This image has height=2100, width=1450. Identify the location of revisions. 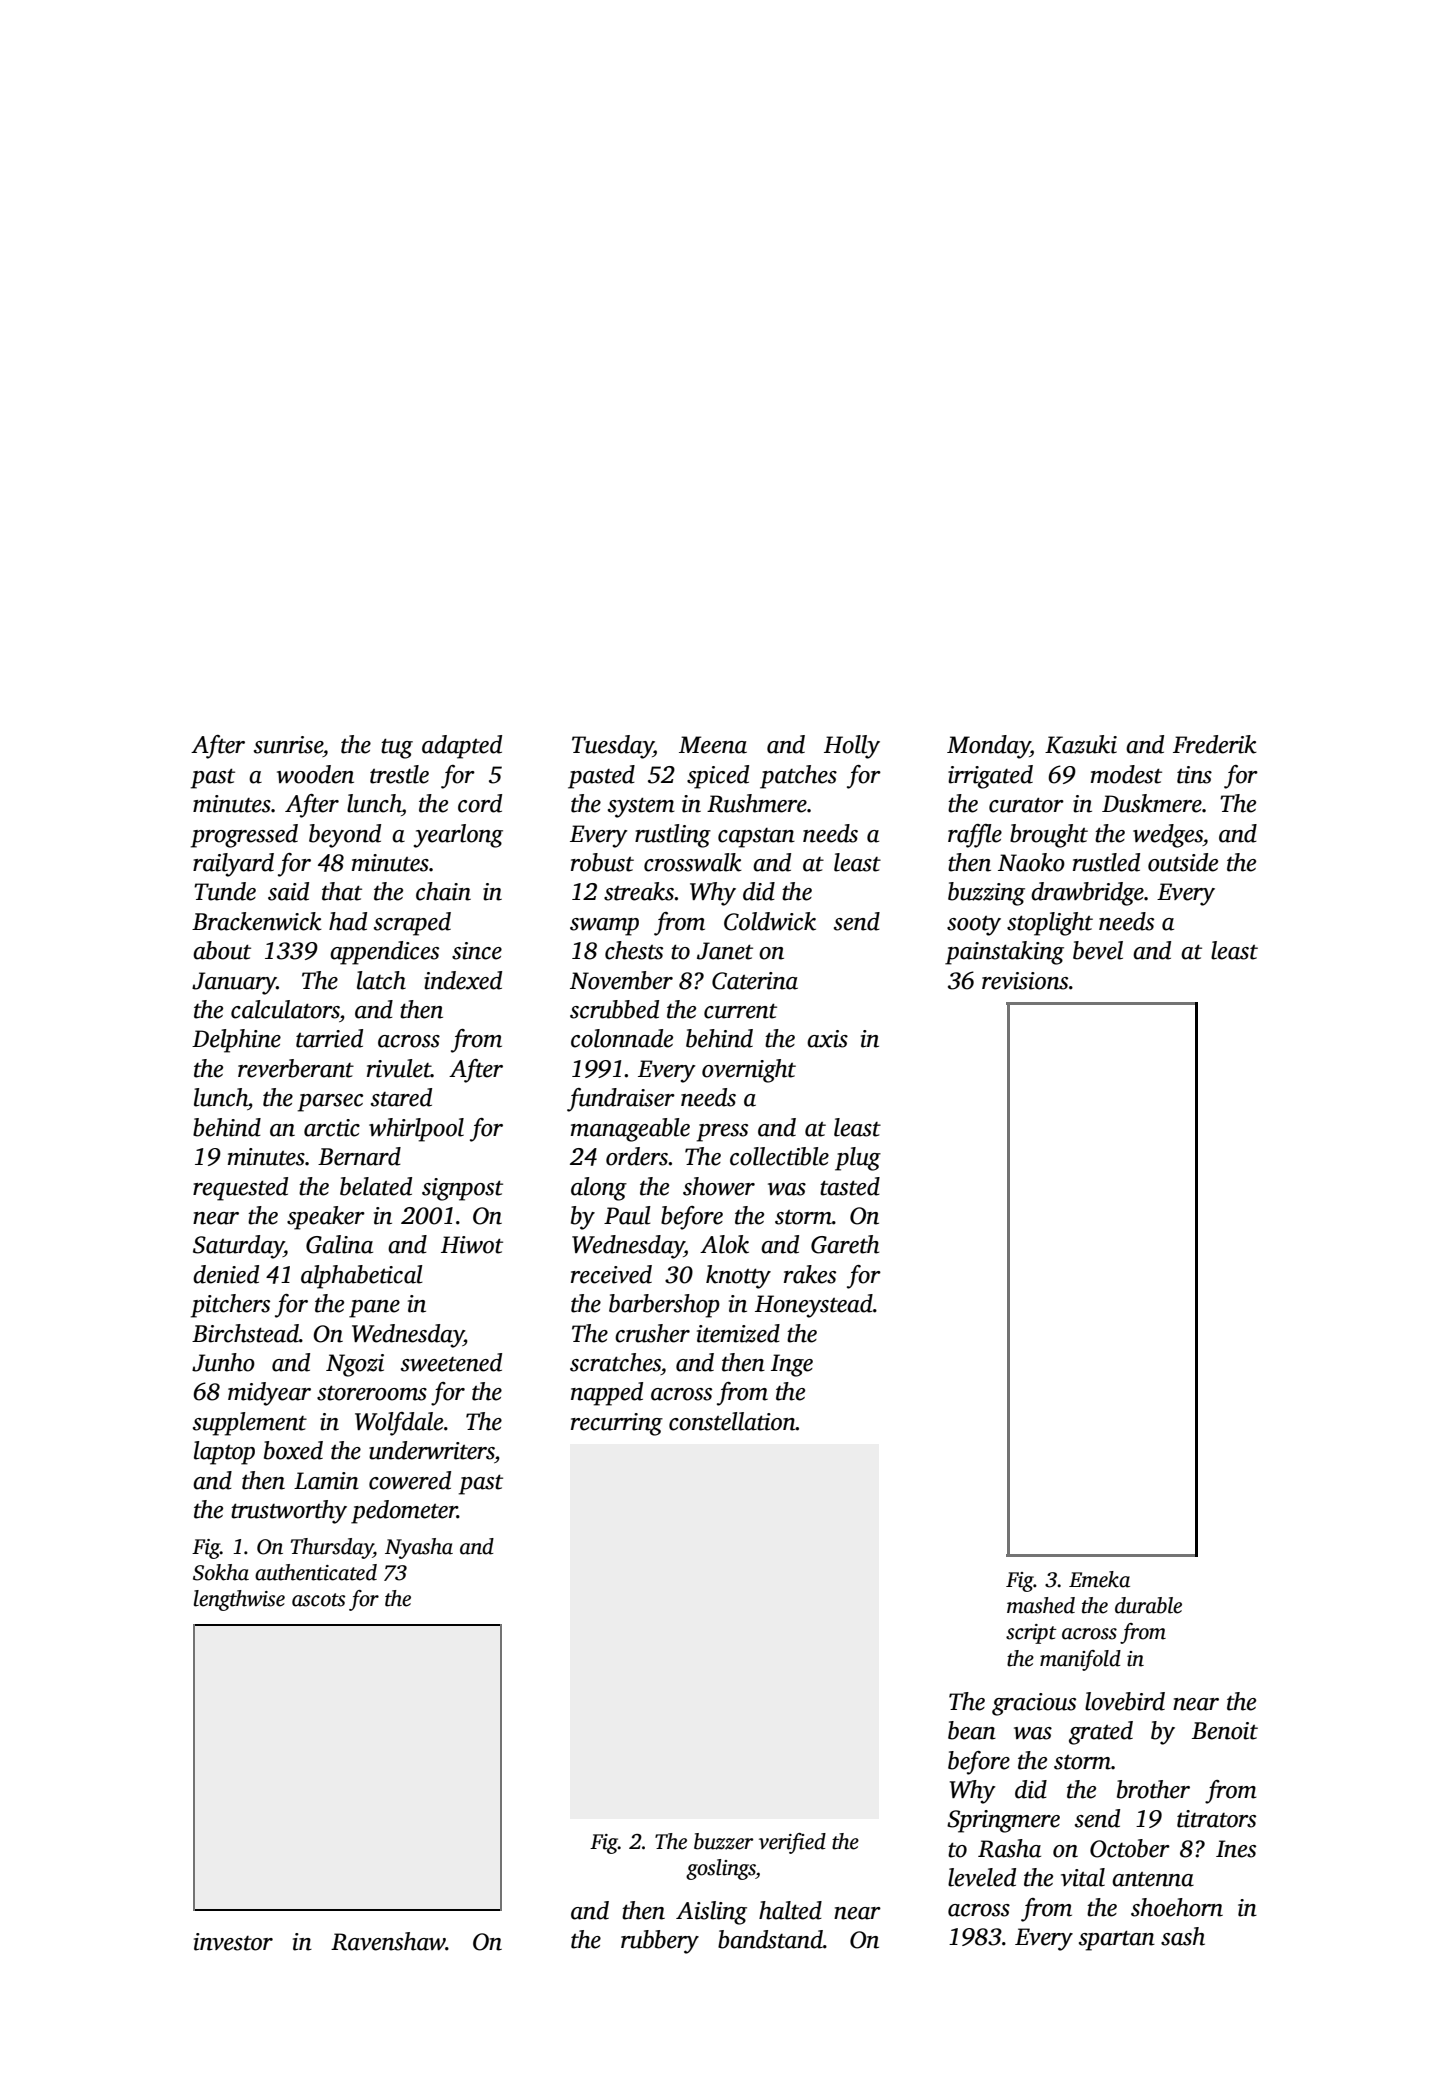
(1025, 981).
